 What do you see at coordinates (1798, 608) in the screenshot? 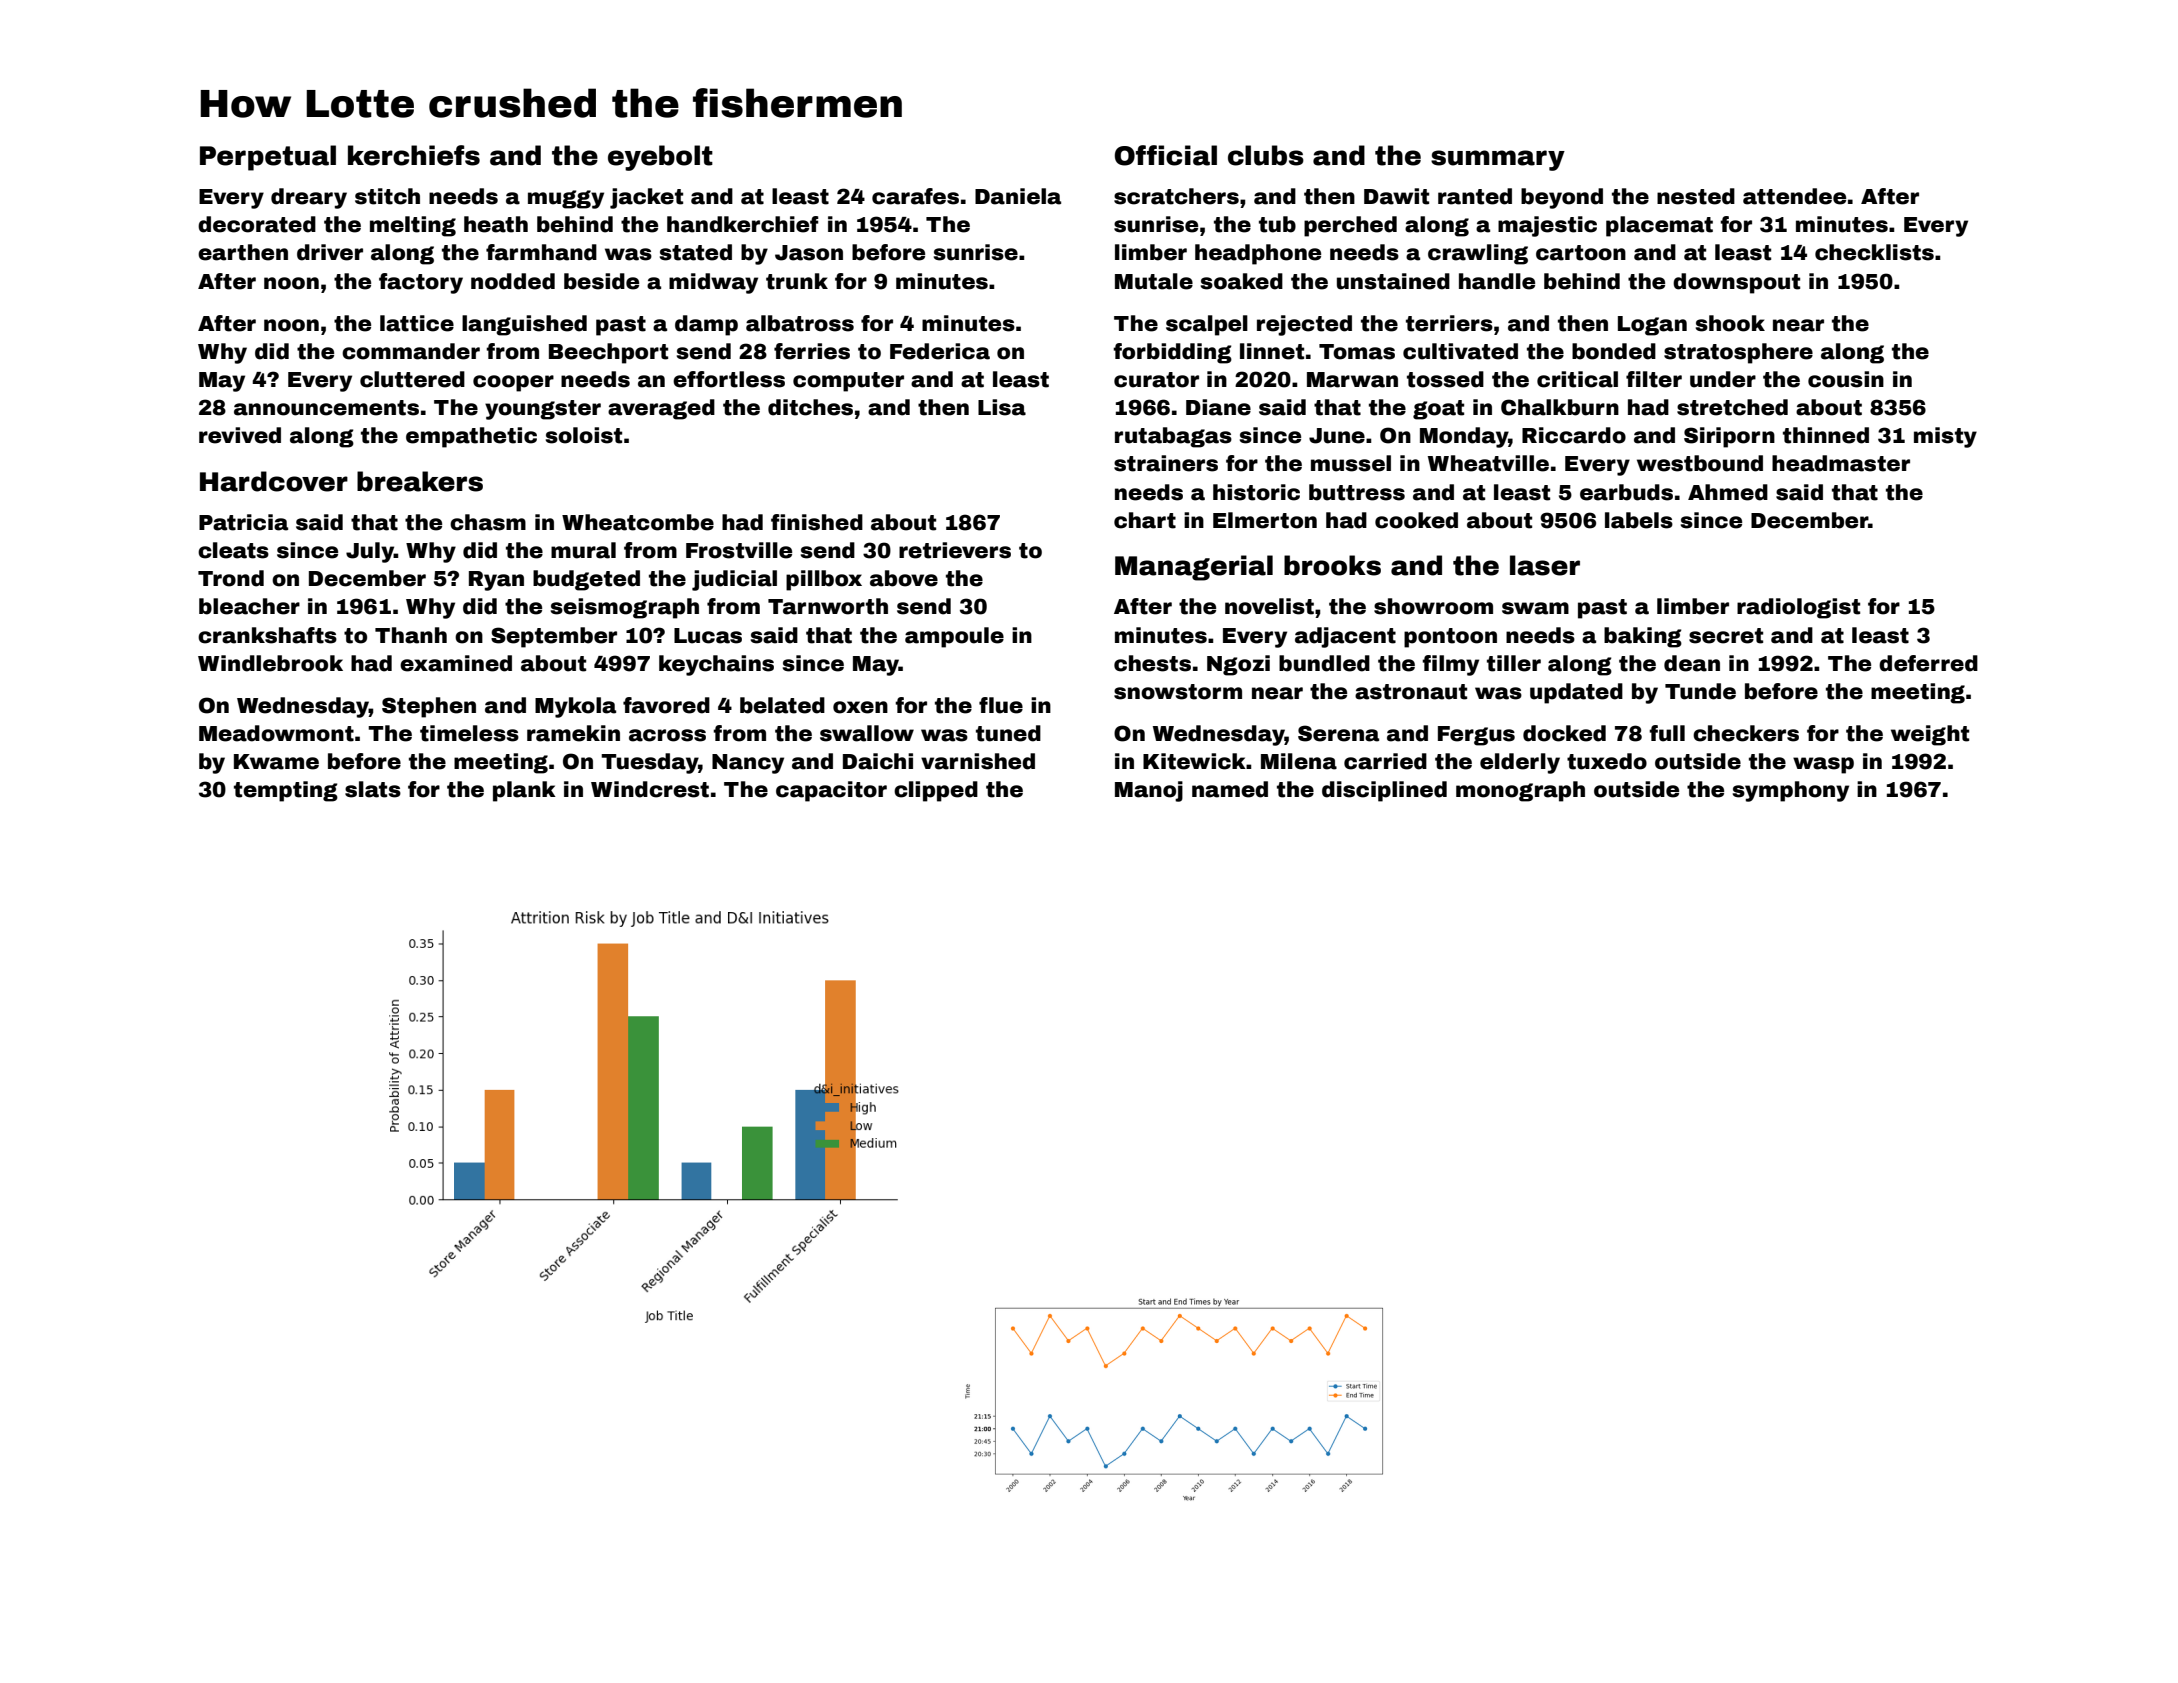
I see `radiologist` at bounding box center [1798, 608].
